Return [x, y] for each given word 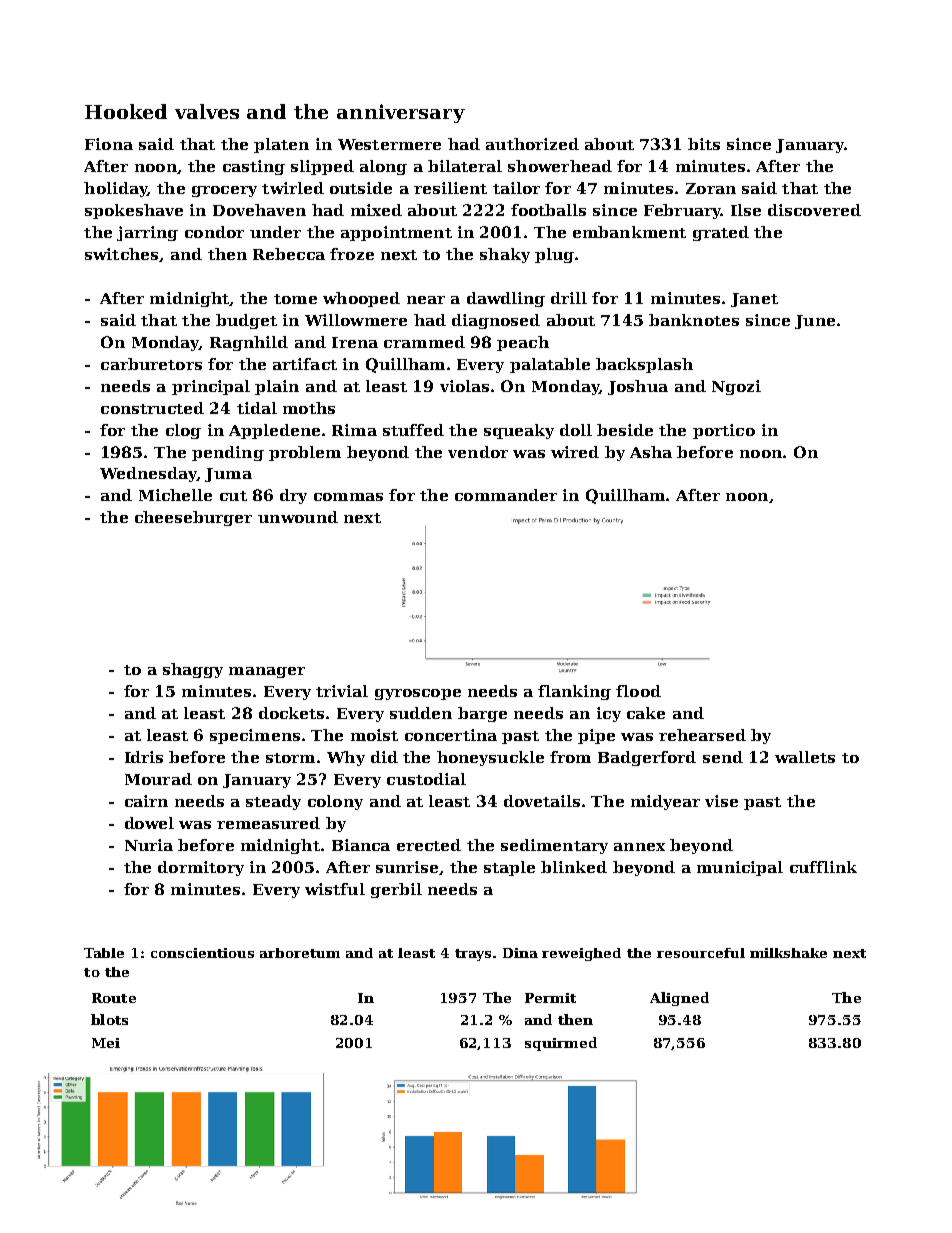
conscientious [202, 953]
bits [704, 144]
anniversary [401, 113]
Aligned [679, 999]
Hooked [126, 111]
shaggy [193, 670]
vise [721, 801]
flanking [574, 692]
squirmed [561, 1044]
